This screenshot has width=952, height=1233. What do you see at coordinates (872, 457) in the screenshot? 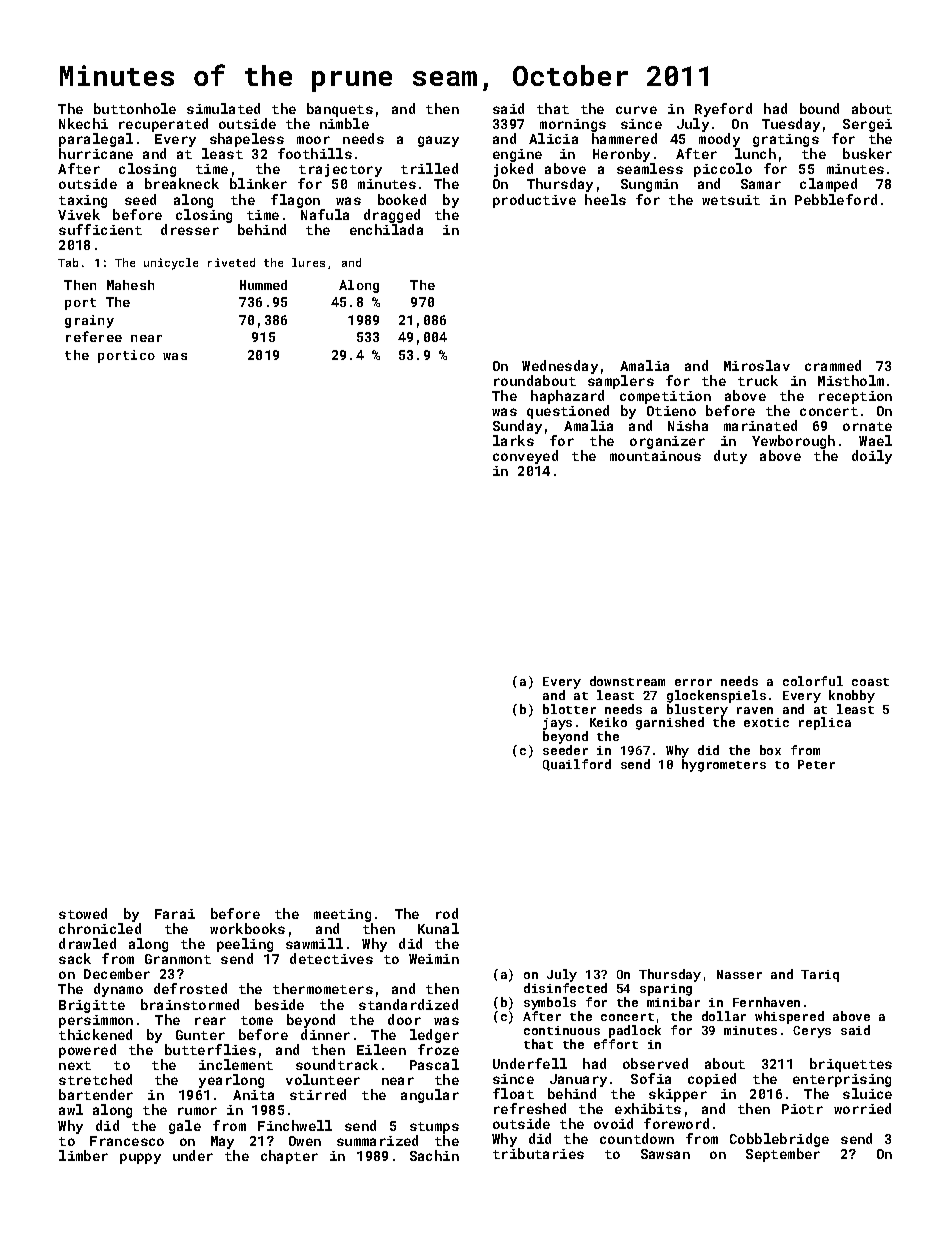
I see `doily` at bounding box center [872, 457].
